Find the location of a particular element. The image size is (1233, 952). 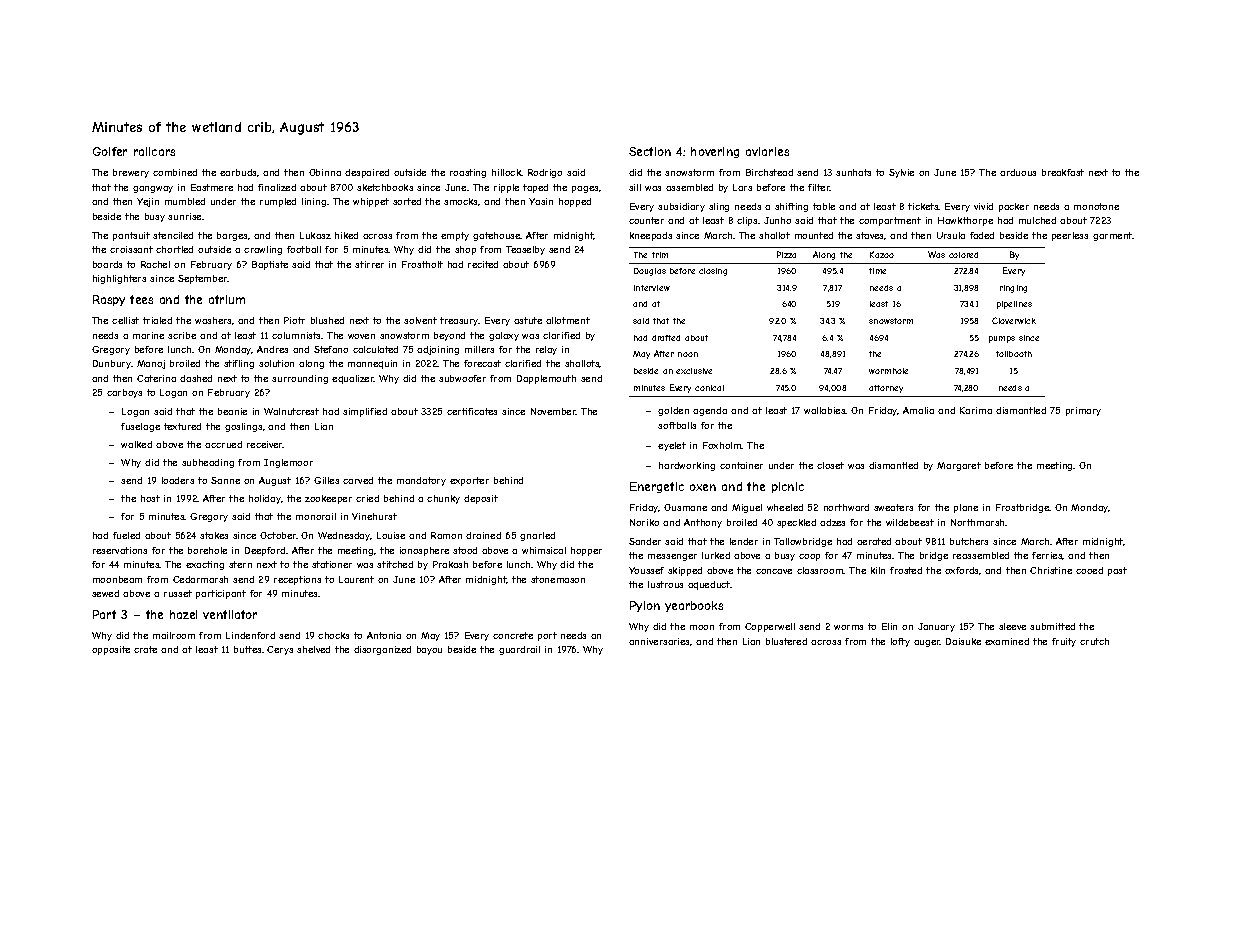

Amalia is located at coordinates (918, 410).
